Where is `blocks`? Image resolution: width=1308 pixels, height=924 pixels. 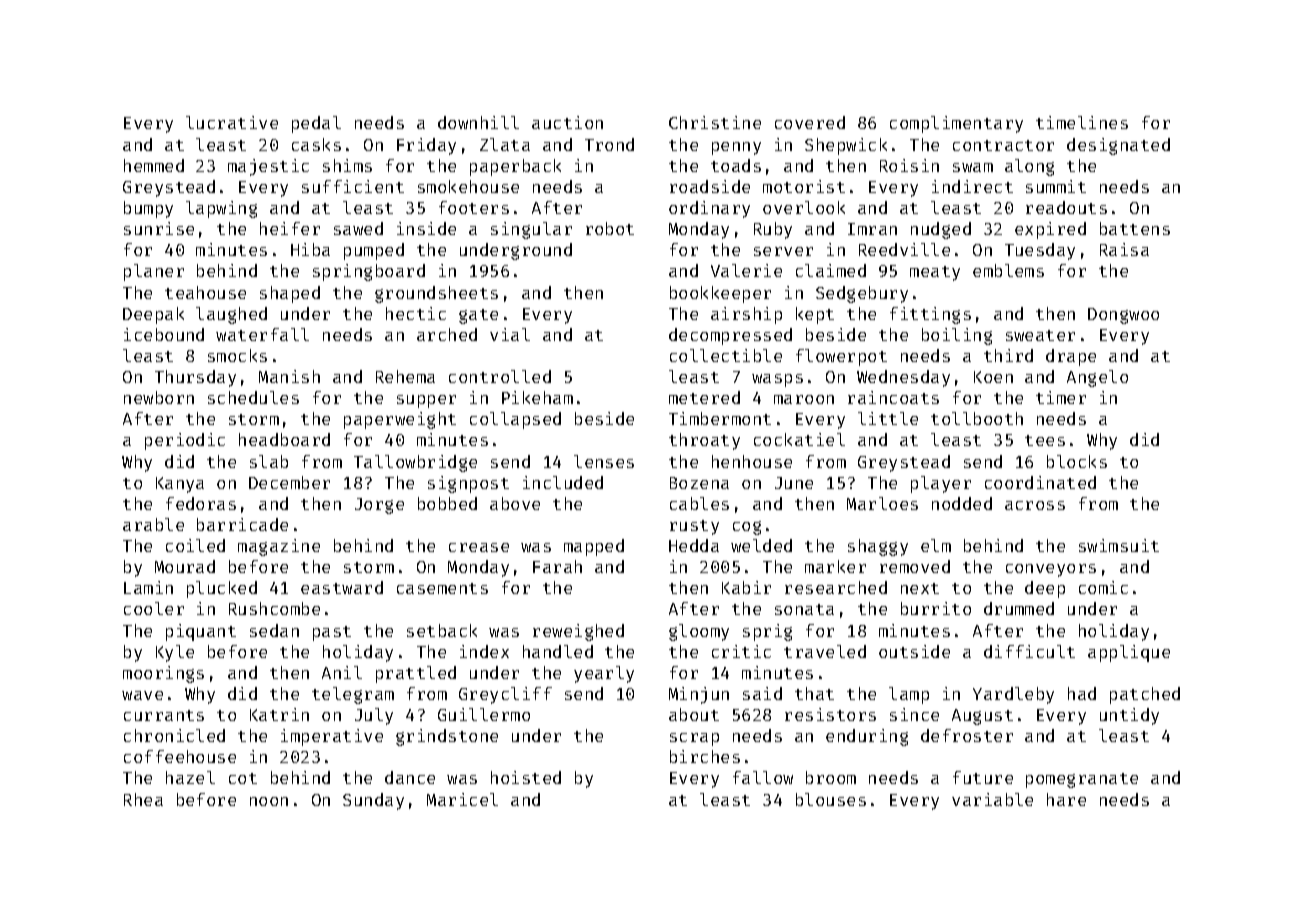 blocks is located at coordinates (1077, 461).
